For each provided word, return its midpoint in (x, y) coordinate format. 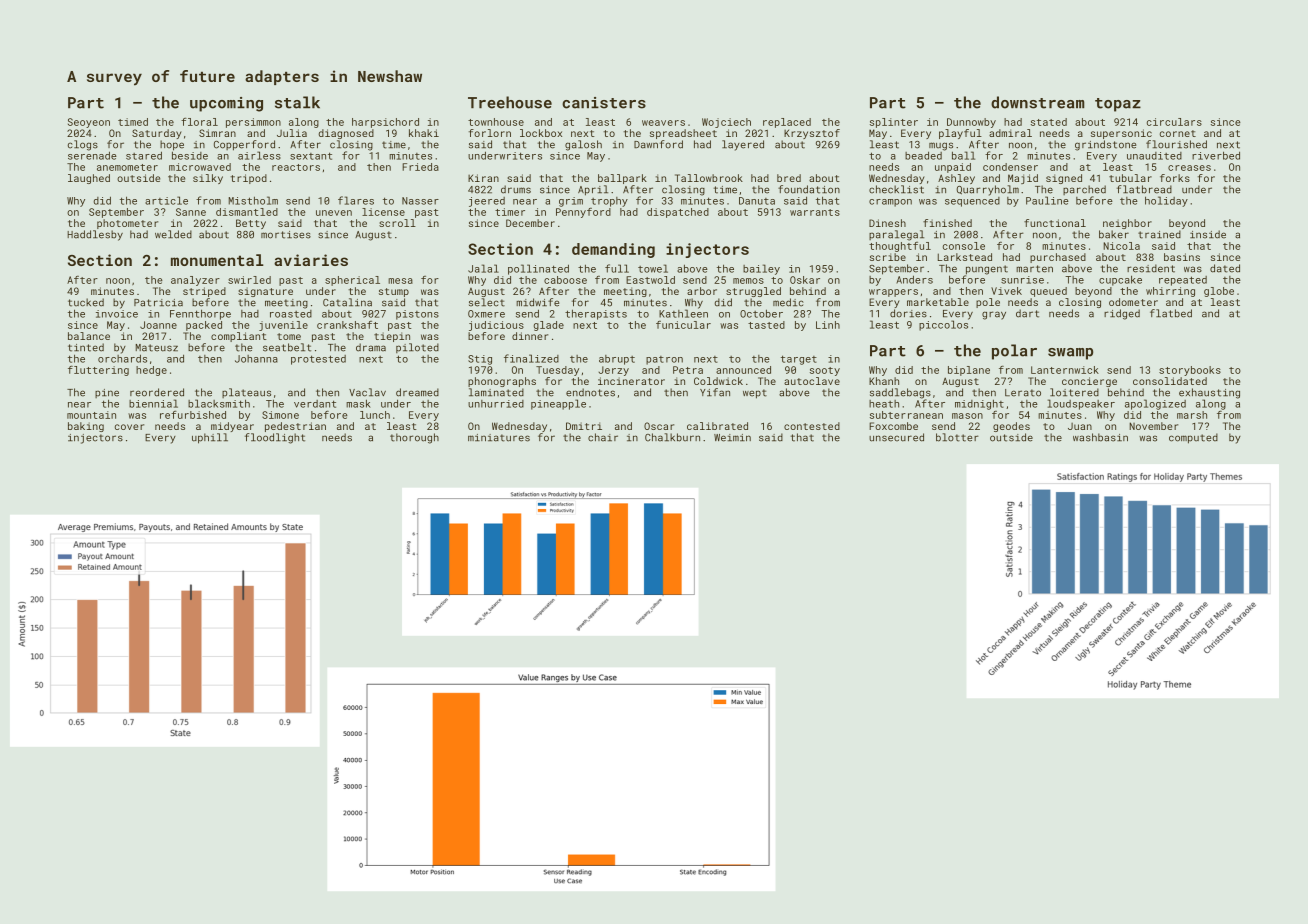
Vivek (1006, 291)
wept (755, 394)
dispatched (678, 213)
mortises (286, 235)
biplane (969, 371)
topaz (1118, 105)
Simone (280, 415)
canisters (604, 103)
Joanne (158, 325)
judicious (496, 326)
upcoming (226, 104)
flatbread (1144, 189)
